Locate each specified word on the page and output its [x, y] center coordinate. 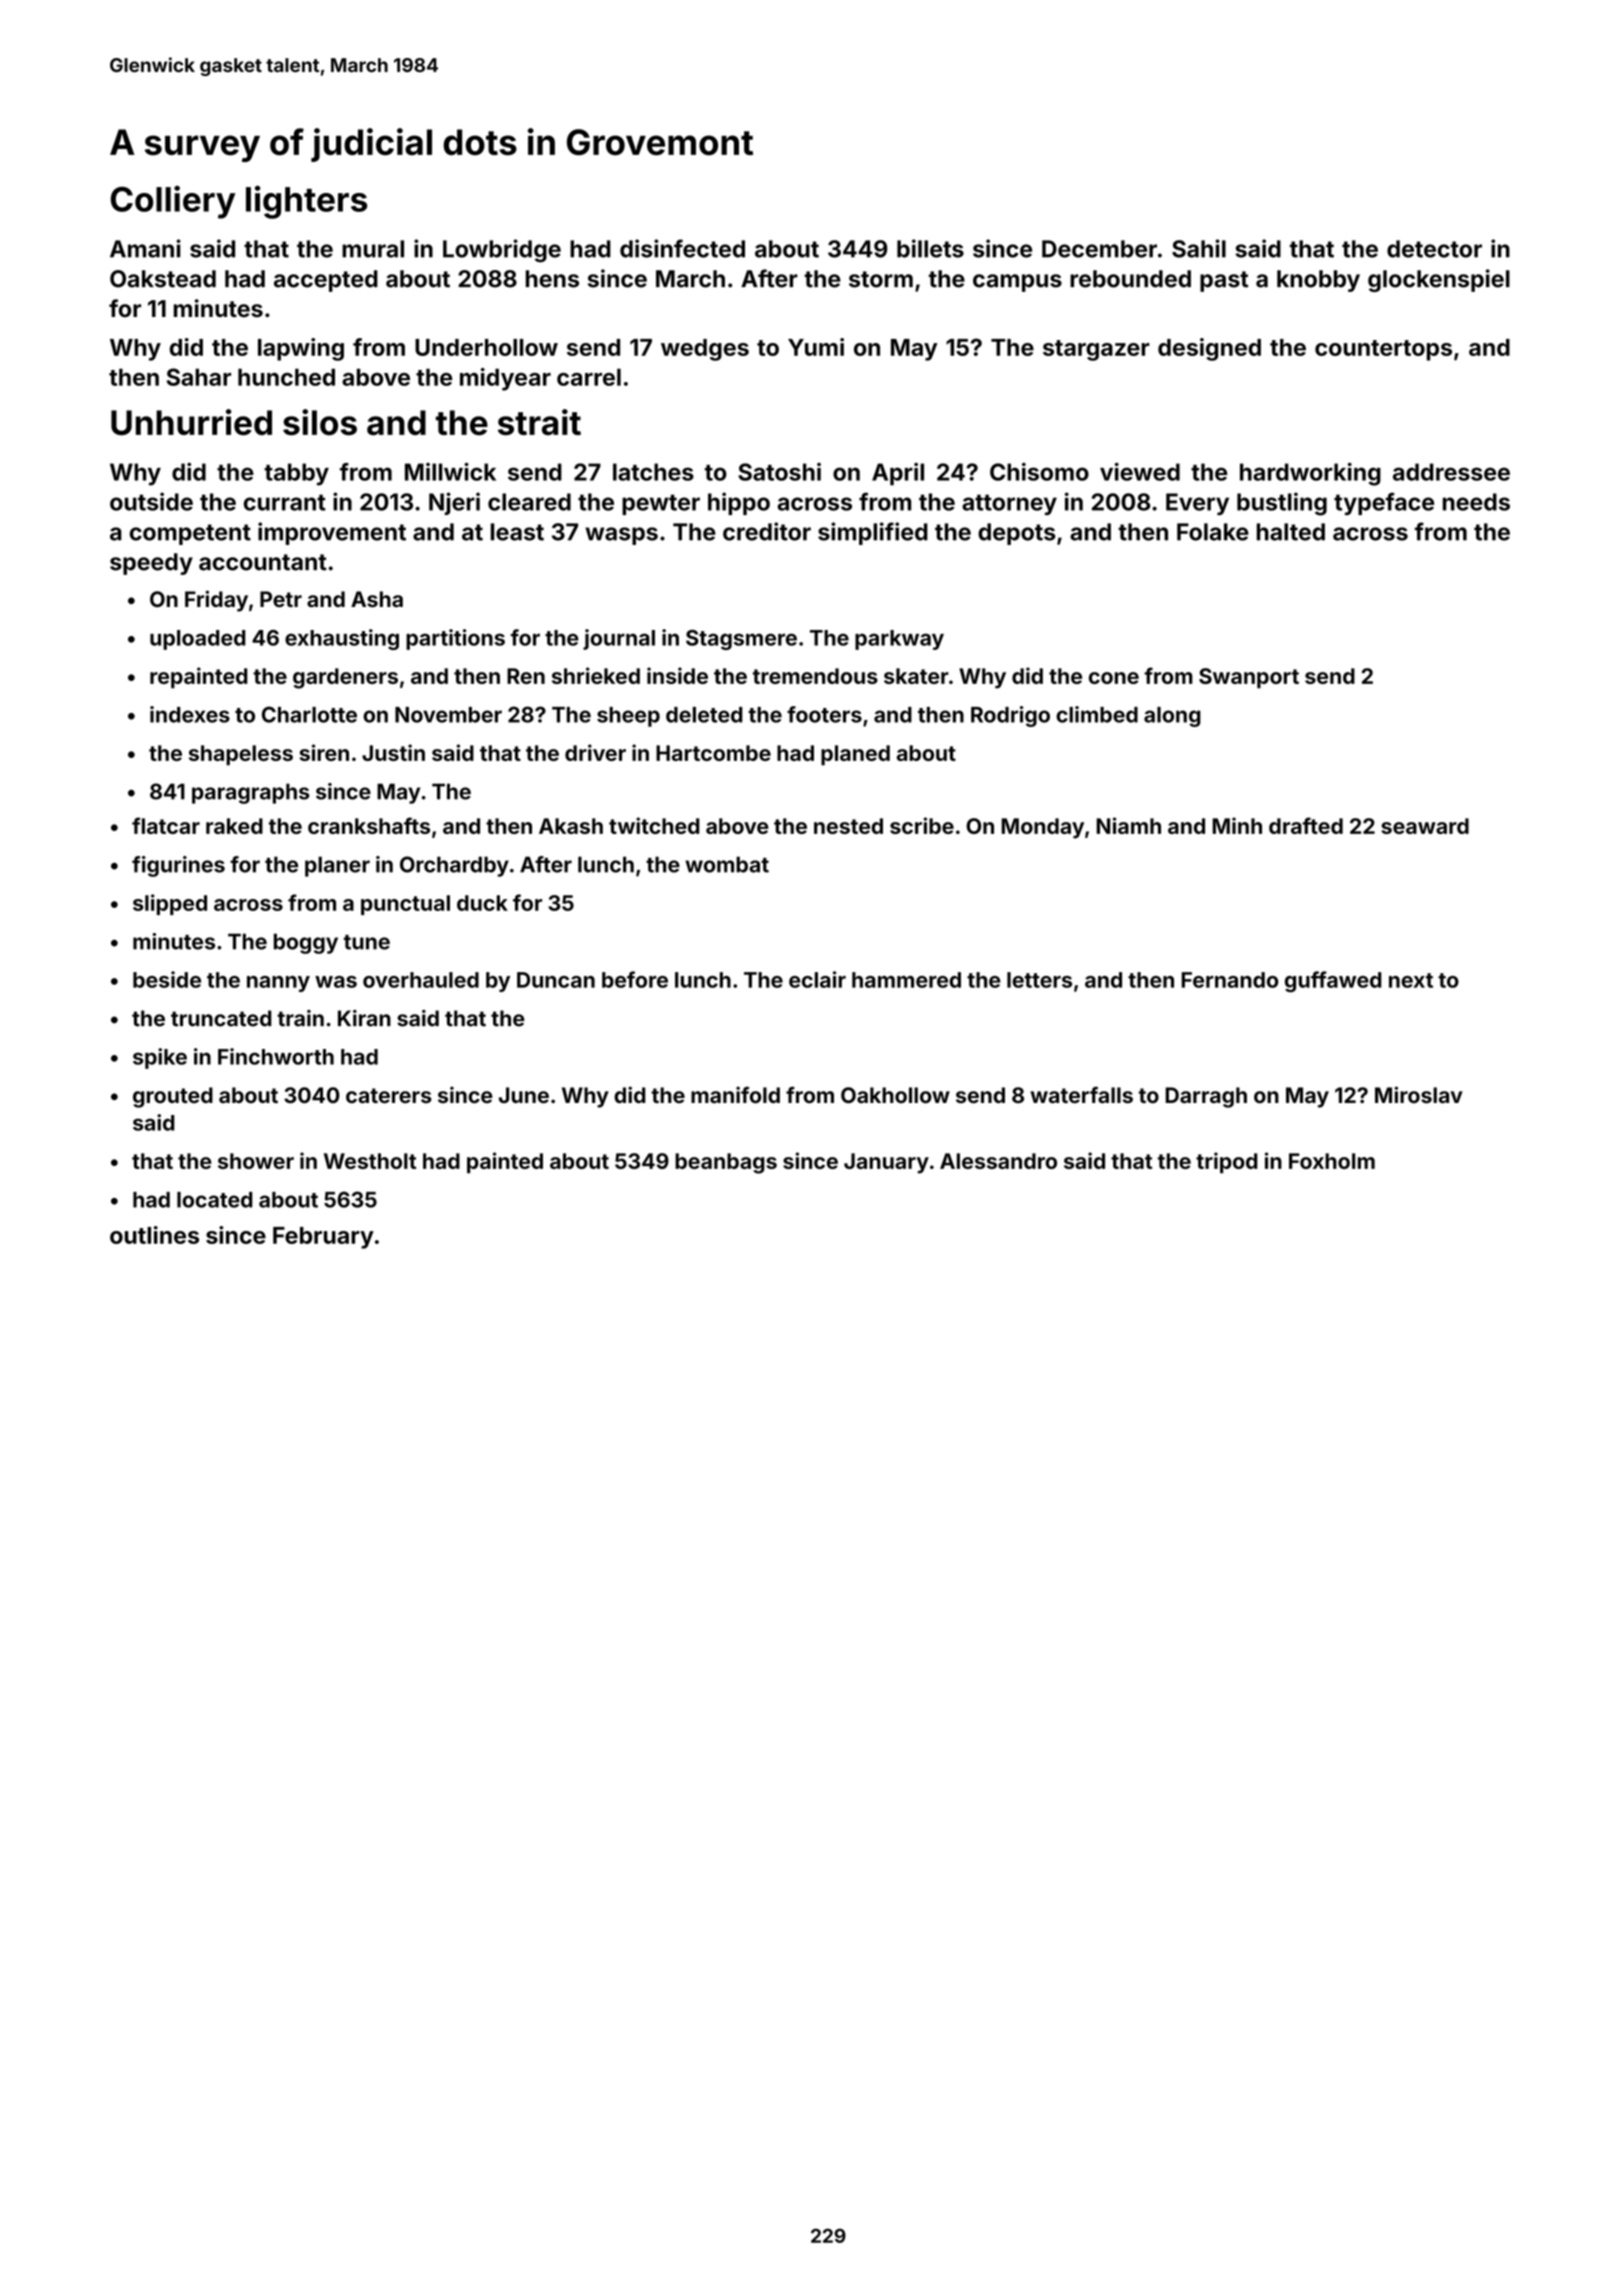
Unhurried [191, 422]
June [524, 1095]
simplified [873, 533]
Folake [1213, 532]
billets [930, 248]
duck [482, 903]
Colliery [173, 202]
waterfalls [1081, 1095]
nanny [278, 984]
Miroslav [1419, 1095]
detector [1434, 249]
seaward [1425, 826]
